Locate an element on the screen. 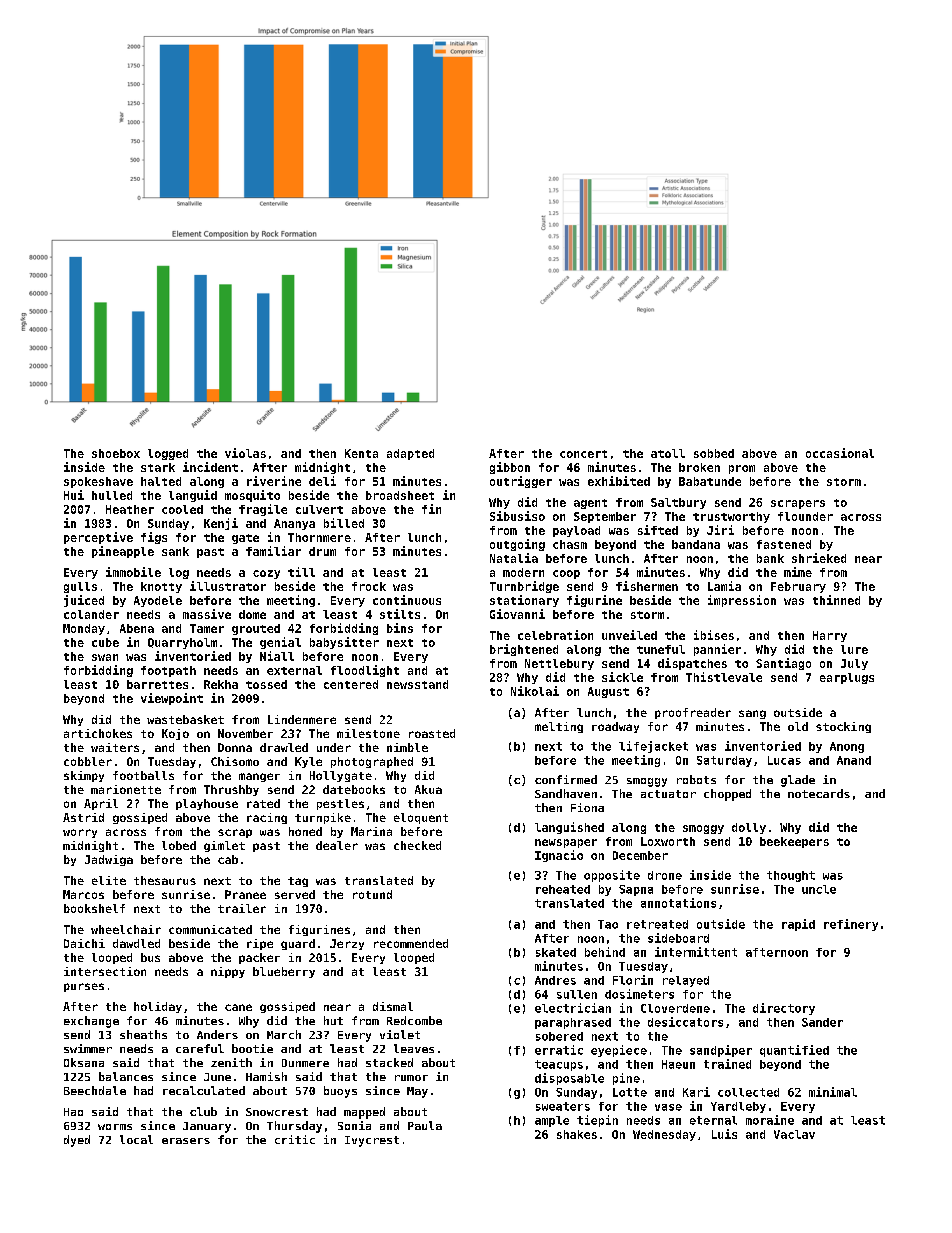 This screenshot has width=952, height=1233. Kojo is located at coordinates (175, 734).
